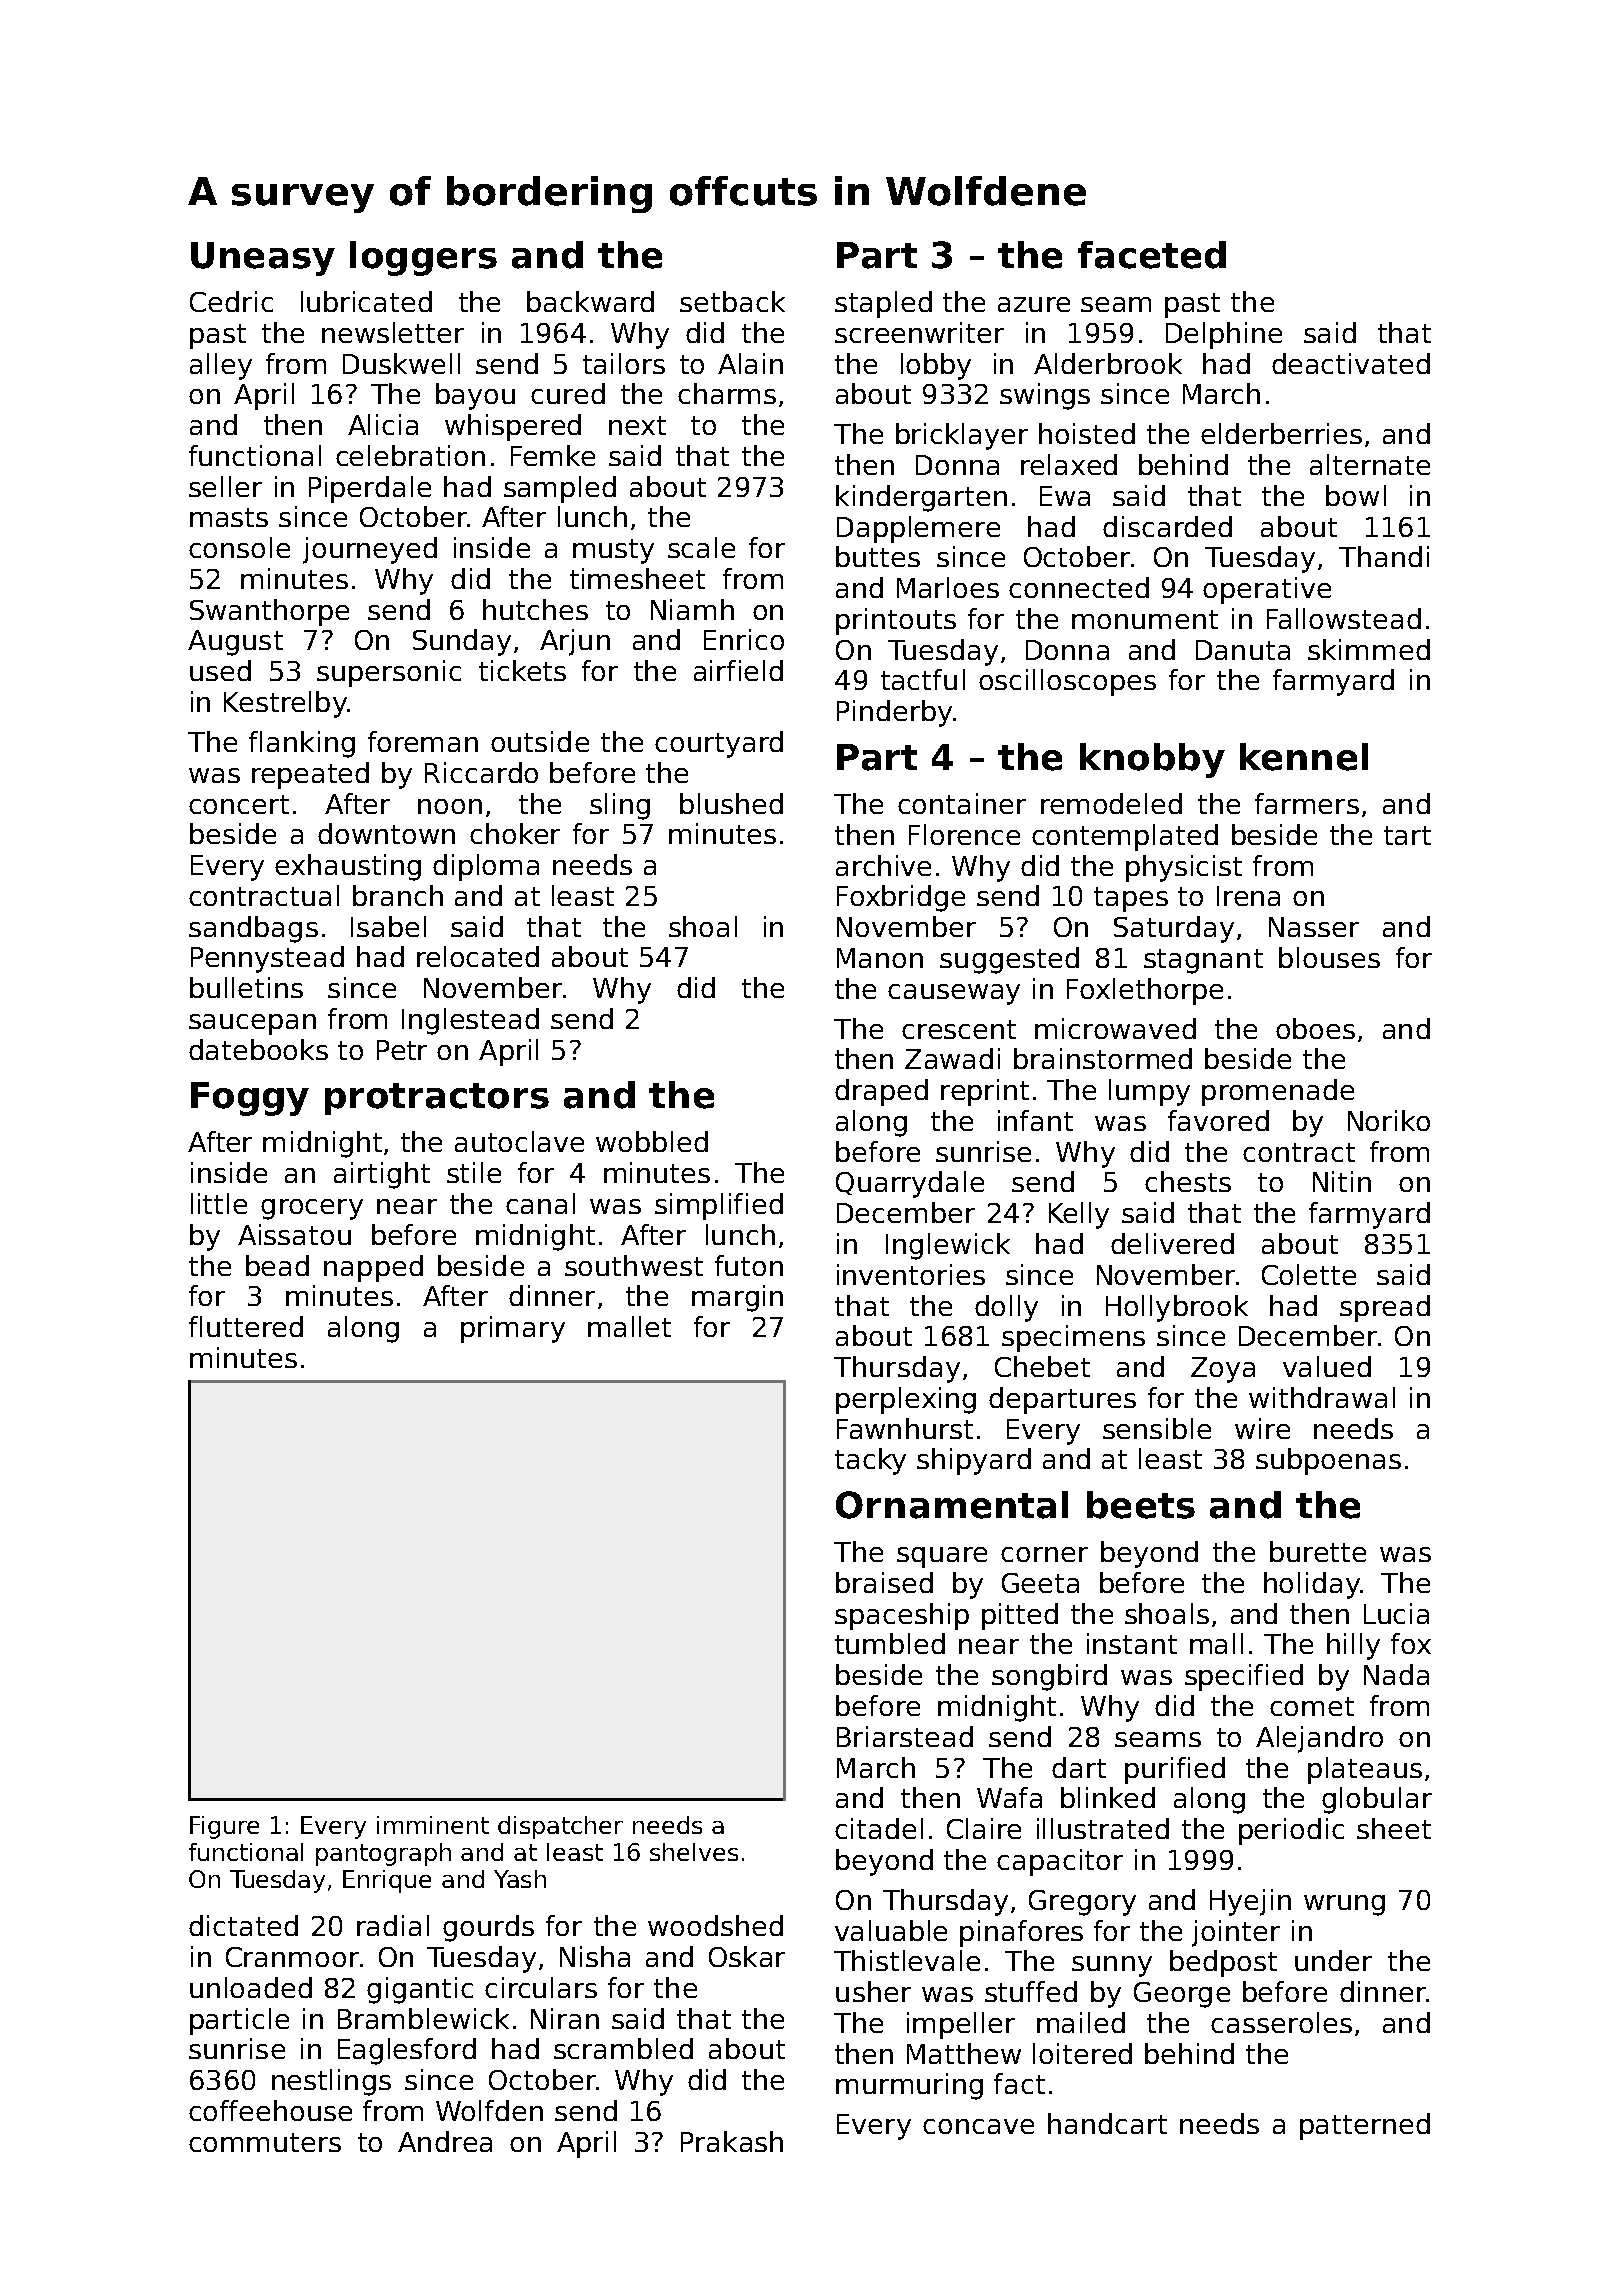  I want to click on subpoenas, so click(1328, 1461).
